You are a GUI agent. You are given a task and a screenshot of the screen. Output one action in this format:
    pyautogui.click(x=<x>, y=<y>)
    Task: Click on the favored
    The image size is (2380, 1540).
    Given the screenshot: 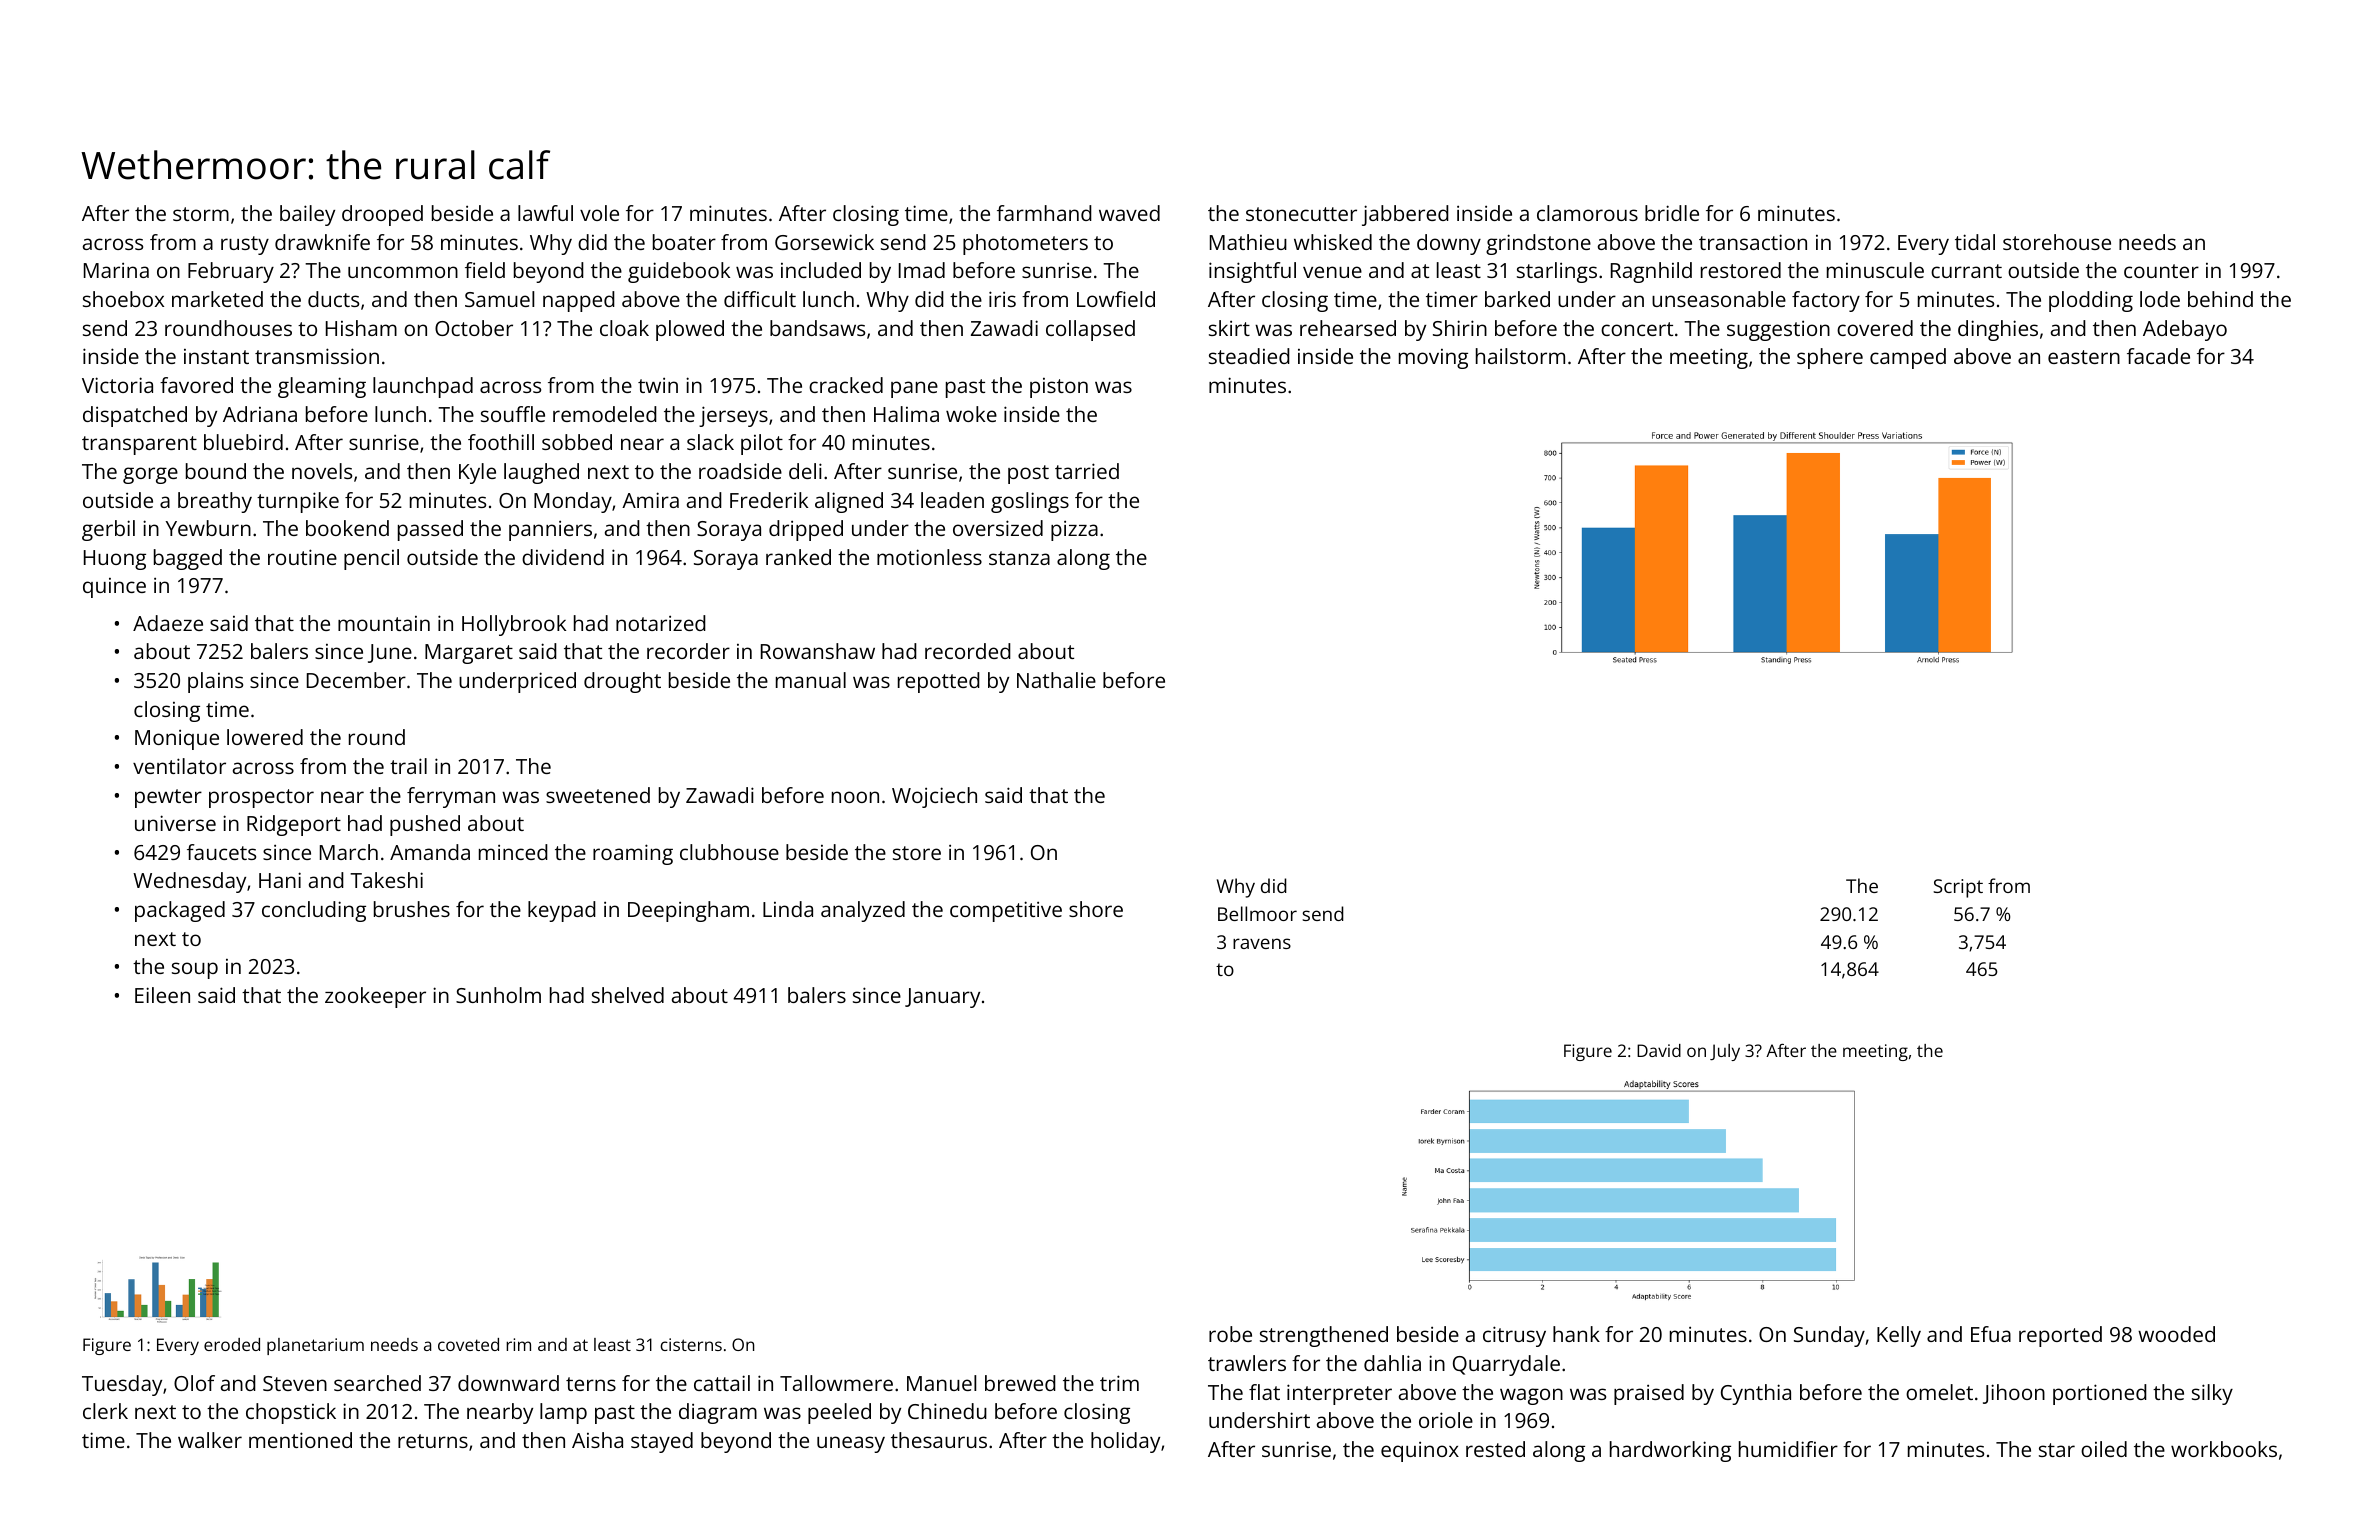 What is the action you would take?
    pyautogui.click(x=196, y=385)
